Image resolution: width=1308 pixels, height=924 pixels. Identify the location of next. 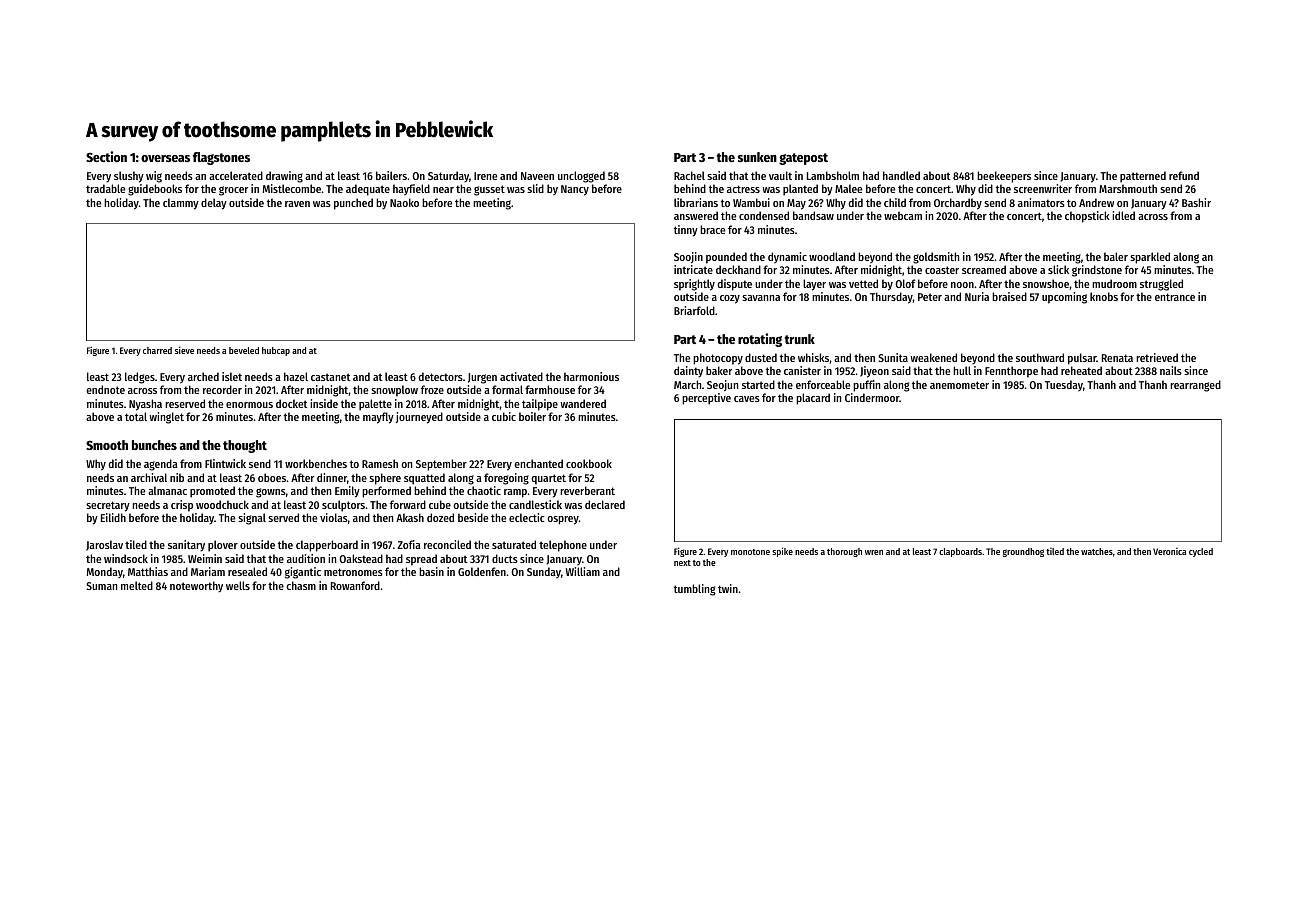
(682, 563).
